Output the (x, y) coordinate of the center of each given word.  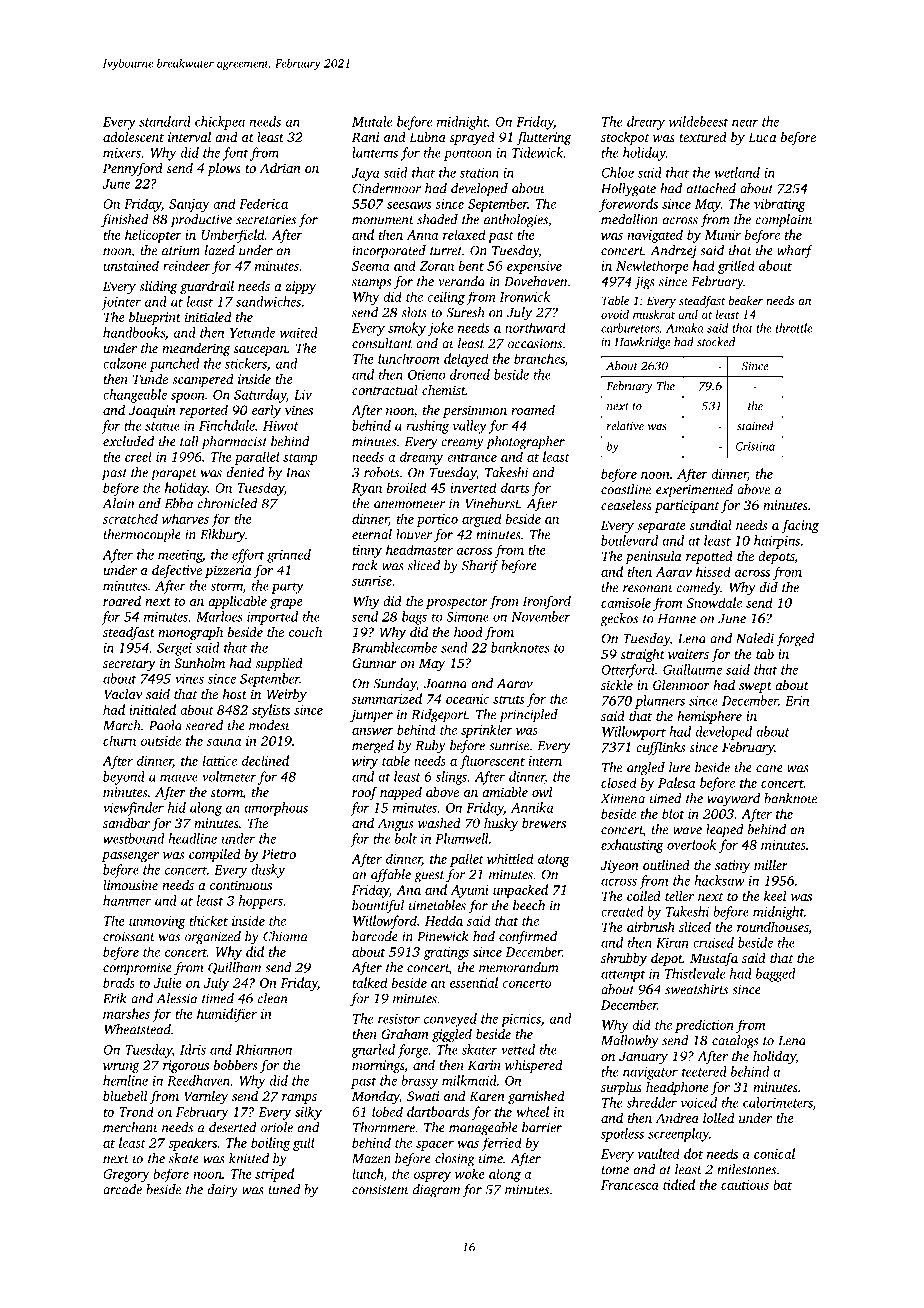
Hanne (677, 619)
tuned (284, 1189)
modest (269, 725)
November (540, 616)
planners (660, 702)
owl (542, 792)
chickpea (220, 123)
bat (782, 1184)
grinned (289, 556)
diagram (436, 1191)
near (745, 123)
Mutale (372, 121)
